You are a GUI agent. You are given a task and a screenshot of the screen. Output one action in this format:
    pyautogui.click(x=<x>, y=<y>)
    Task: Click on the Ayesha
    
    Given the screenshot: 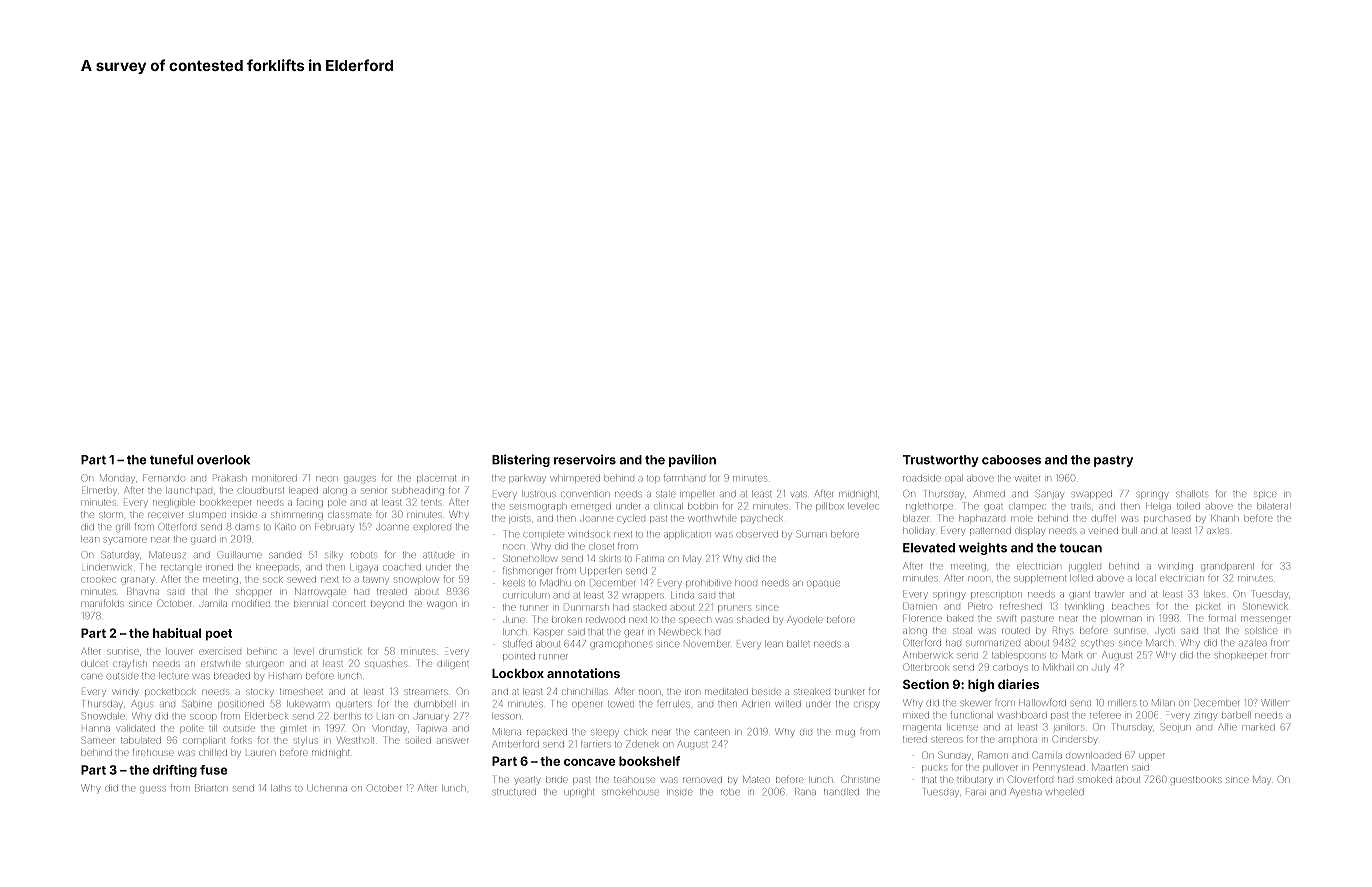 What is the action you would take?
    pyautogui.click(x=1026, y=792)
